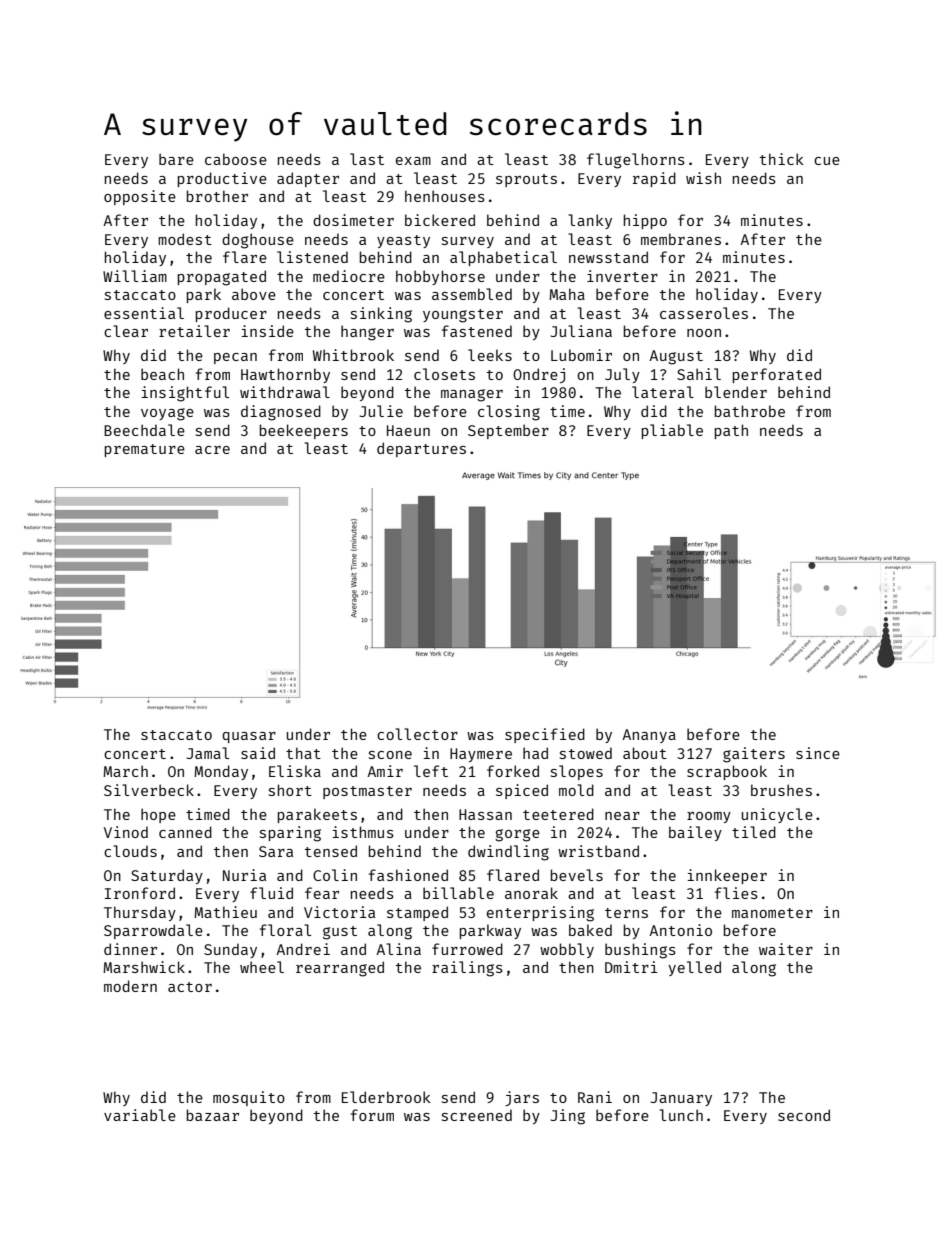 The height and width of the page is (1233, 952). Describe the element at coordinates (522, 1098) in the page. I see `jars` at that location.
